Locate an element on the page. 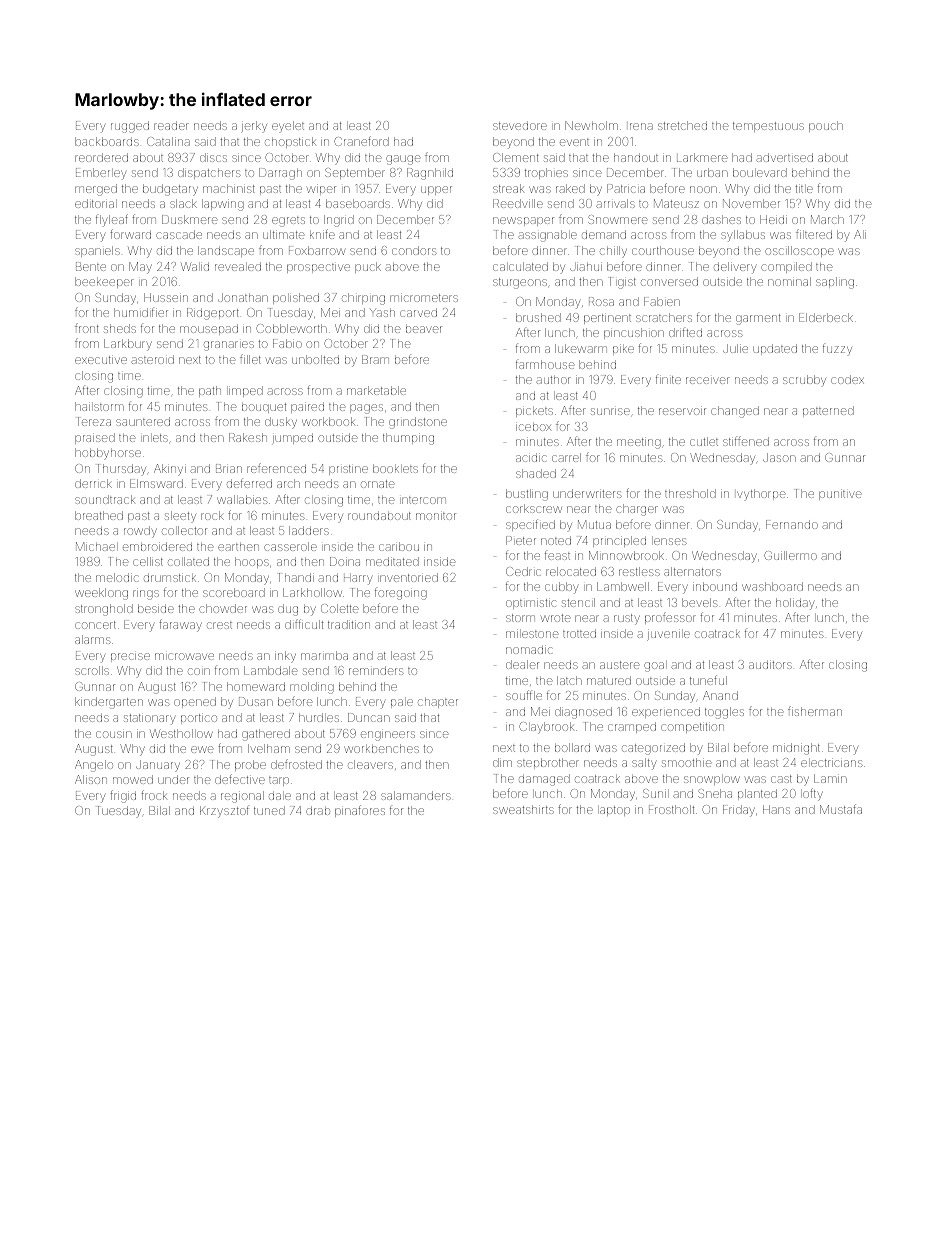 The image size is (952, 1233). May is located at coordinates (140, 268).
